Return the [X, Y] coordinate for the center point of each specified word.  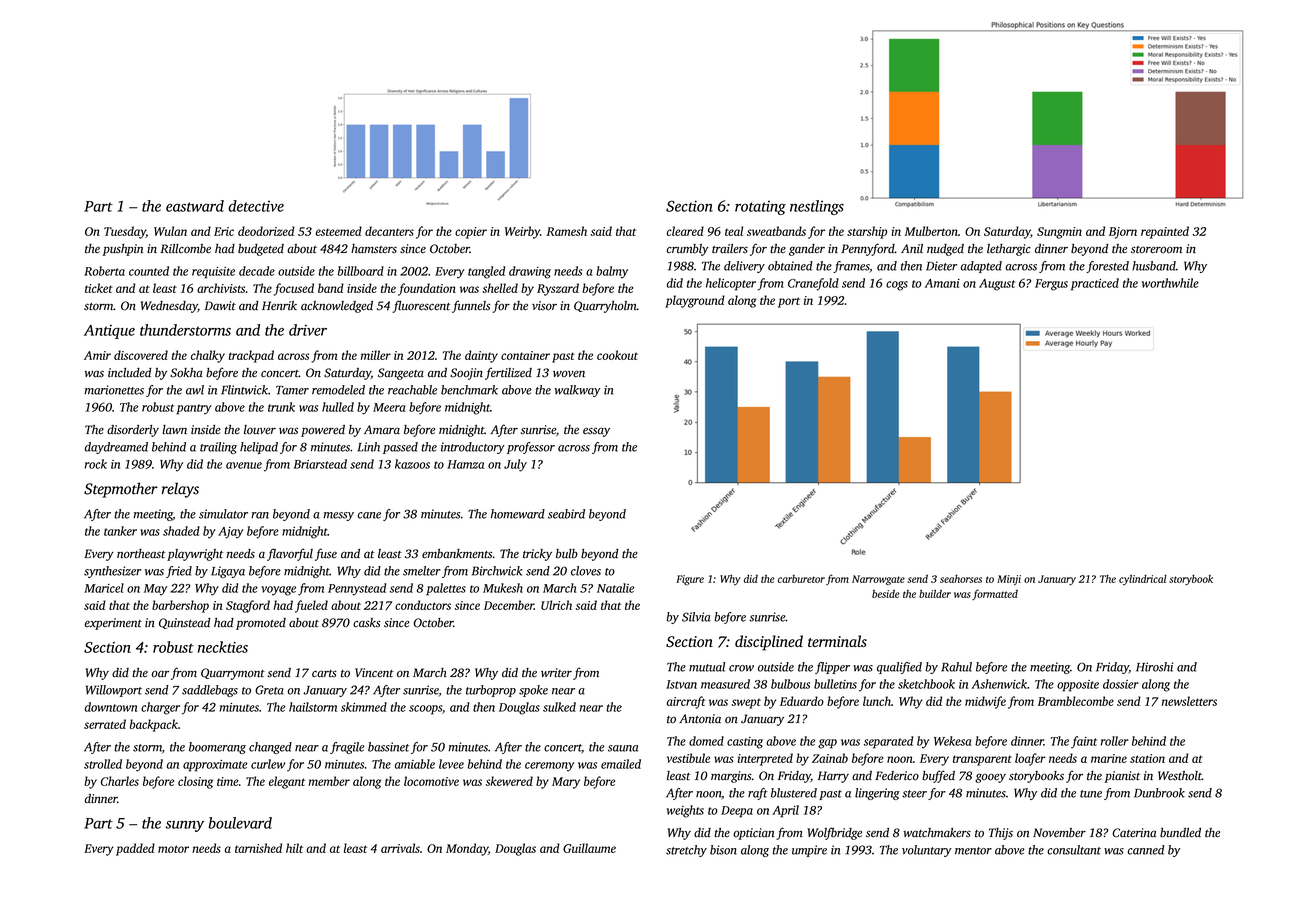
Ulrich [556, 605]
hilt [294, 848]
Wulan [170, 231]
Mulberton [931, 231]
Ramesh [566, 231]
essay [596, 432]
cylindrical [1143, 580]
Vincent [374, 673]
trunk [281, 407]
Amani [942, 283]
